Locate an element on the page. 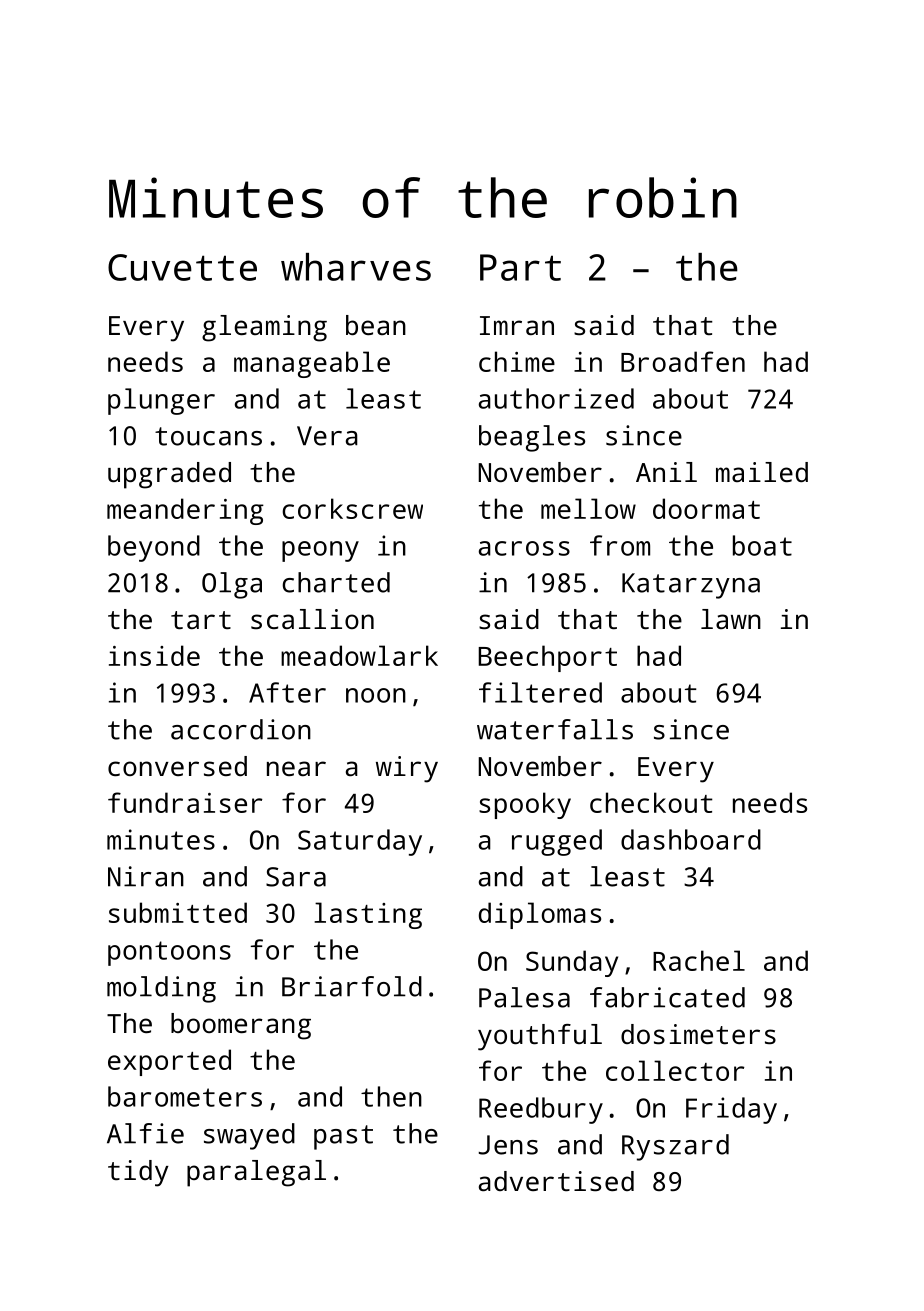  lawn is located at coordinates (731, 619).
